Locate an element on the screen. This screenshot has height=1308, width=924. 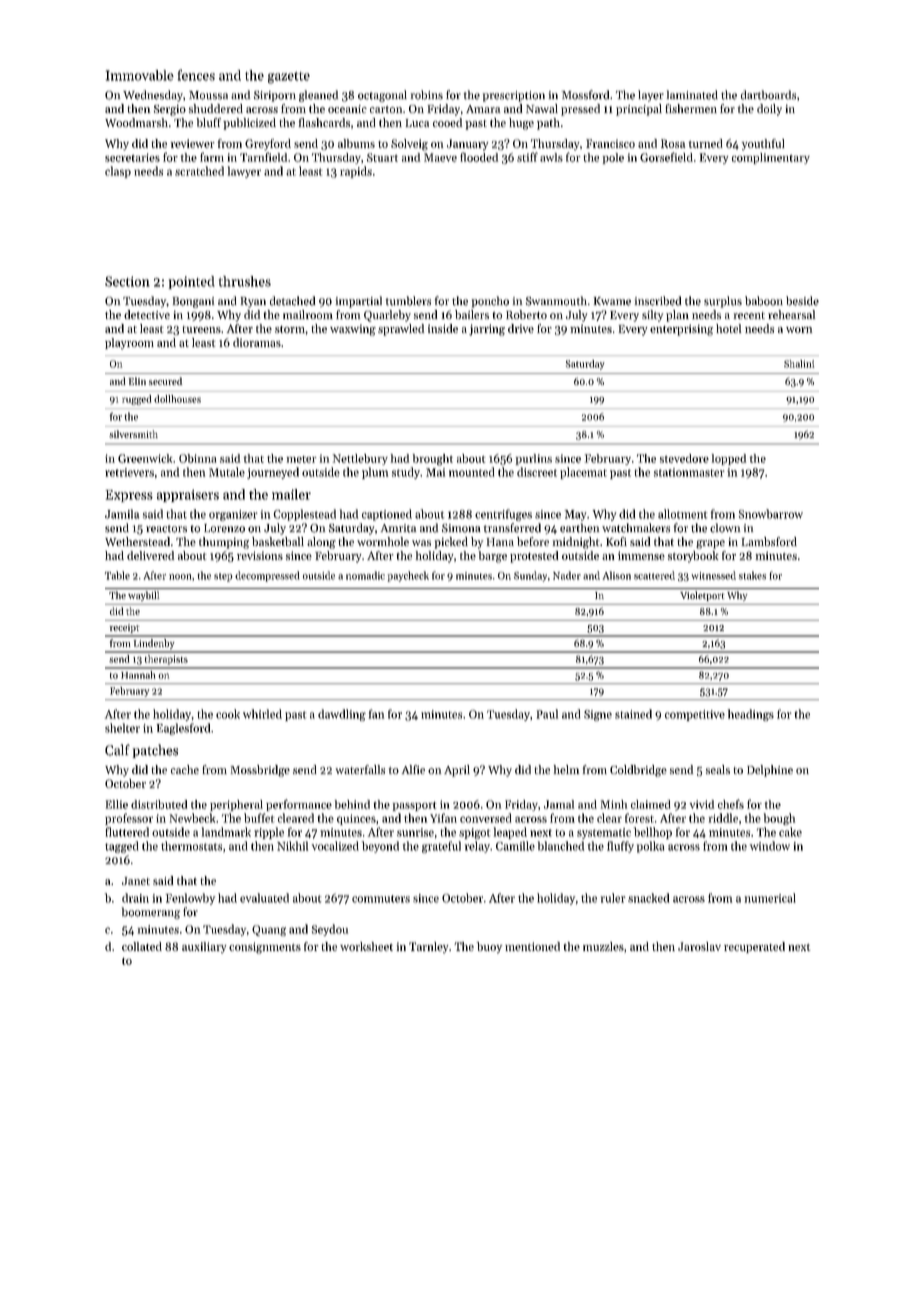
blanched is located at coordinates (561, 846).
